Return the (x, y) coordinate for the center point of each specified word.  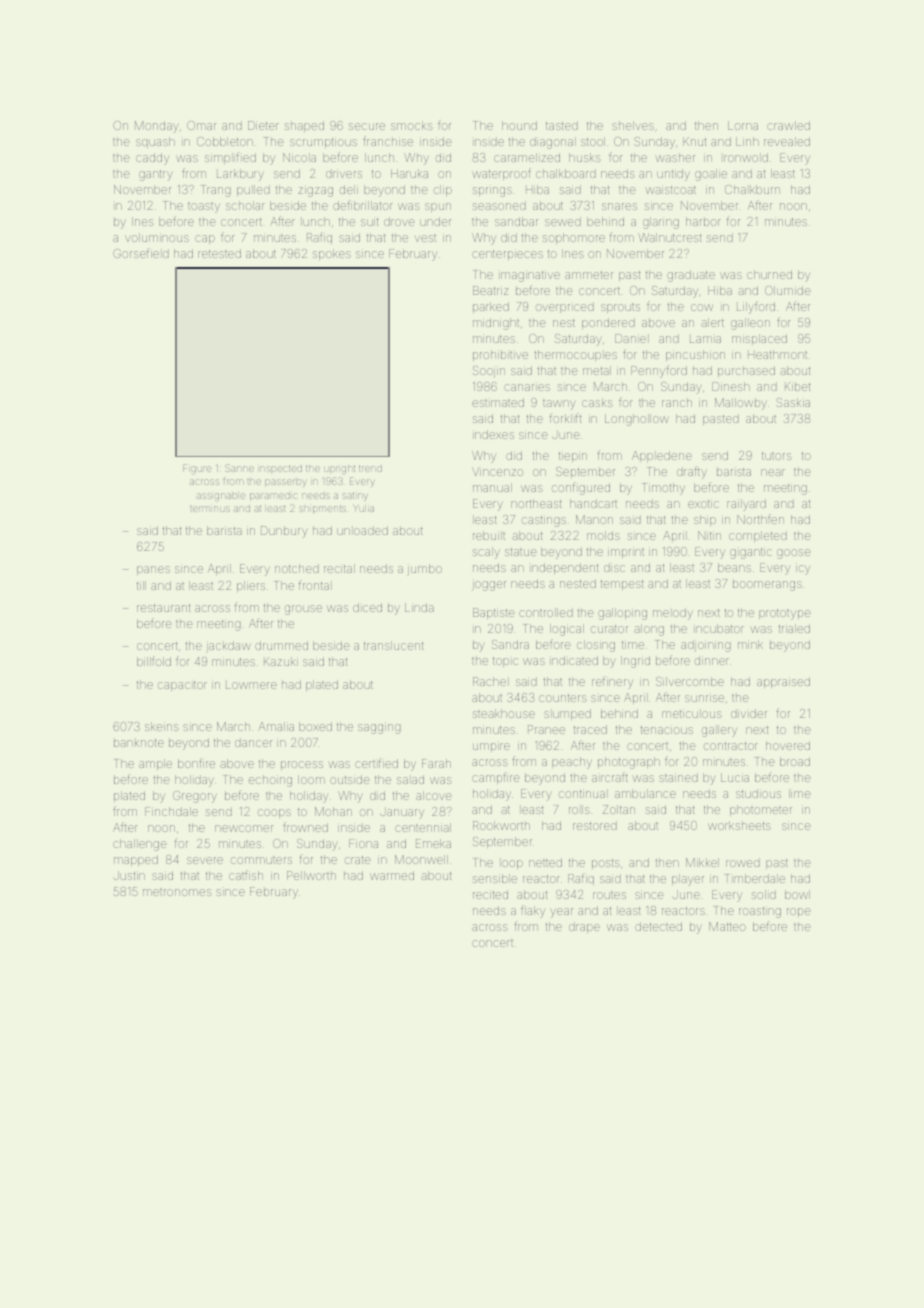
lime (799, 793)
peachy (572, 763)
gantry (155, 175)
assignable (220, 497)
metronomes (177, 892)
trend (370, 468)
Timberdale (755, 878)
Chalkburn (752, 189)
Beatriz (490, 290)
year (562, 913)
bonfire (196, 763)
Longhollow (637, 420)
